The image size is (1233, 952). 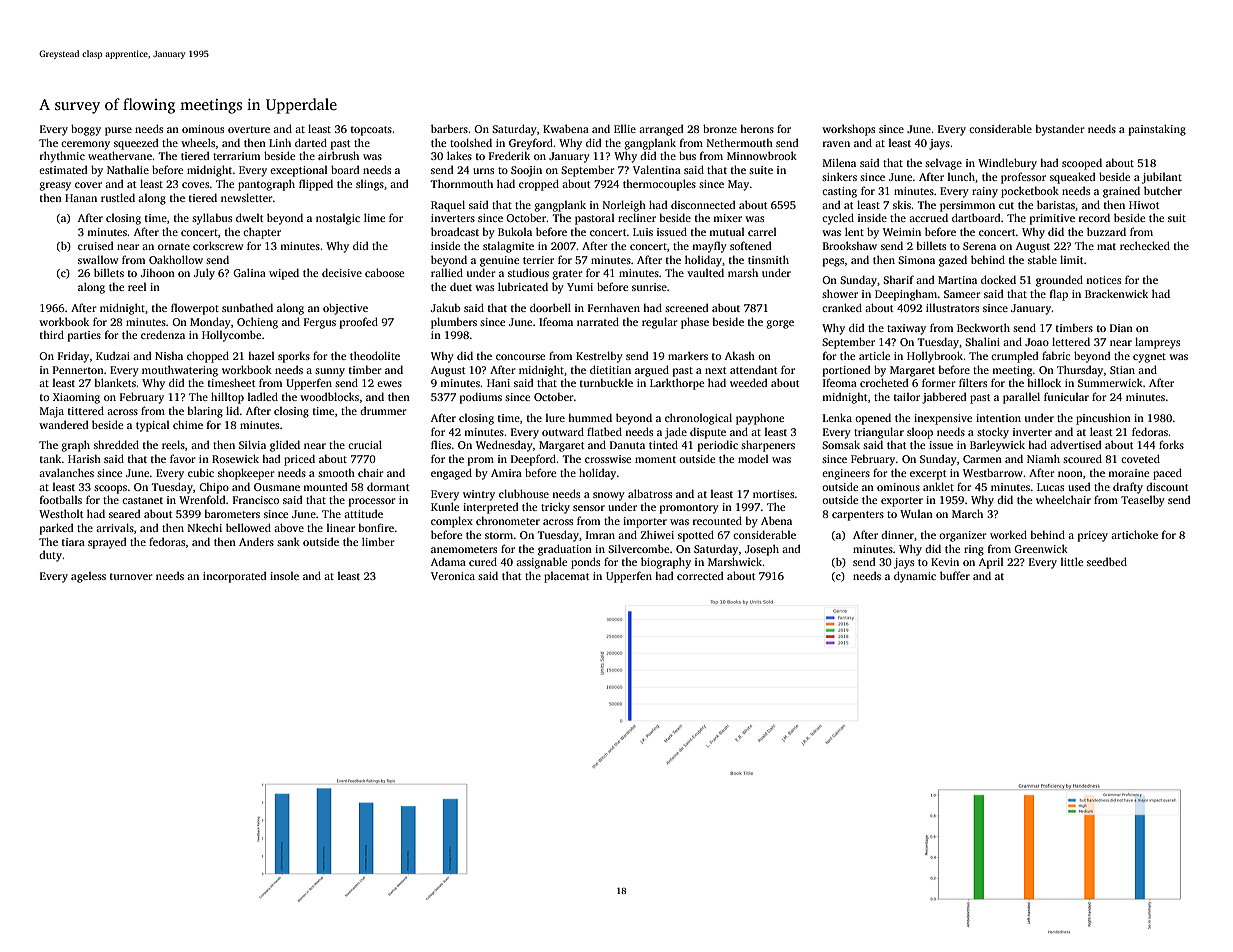 What do you see at coordinates (236, 156) in the document?
I see `terrarium` at bounding box center [236, 156].
